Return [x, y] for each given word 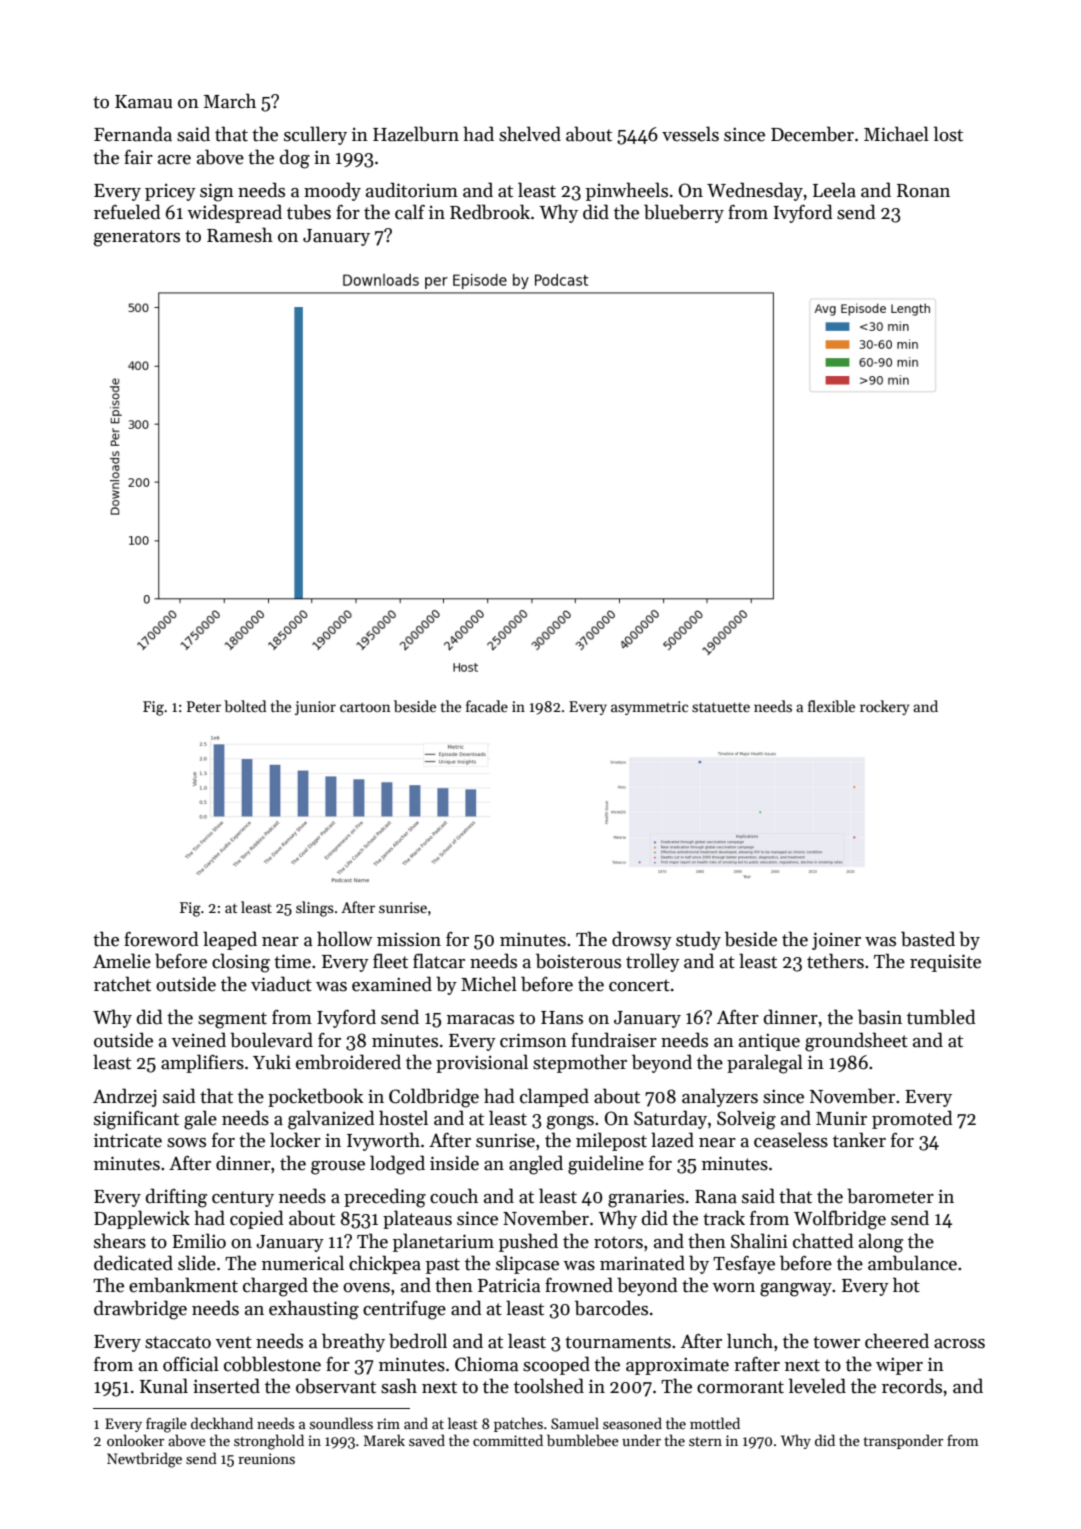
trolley [653, 962]
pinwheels [627, 191]
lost [948, 134]
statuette [721, 707]
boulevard [271, 1040]
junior [315, 708]
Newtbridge [144, 1460]
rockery [884, 707]
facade [487, 706]
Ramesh [240, 235]
